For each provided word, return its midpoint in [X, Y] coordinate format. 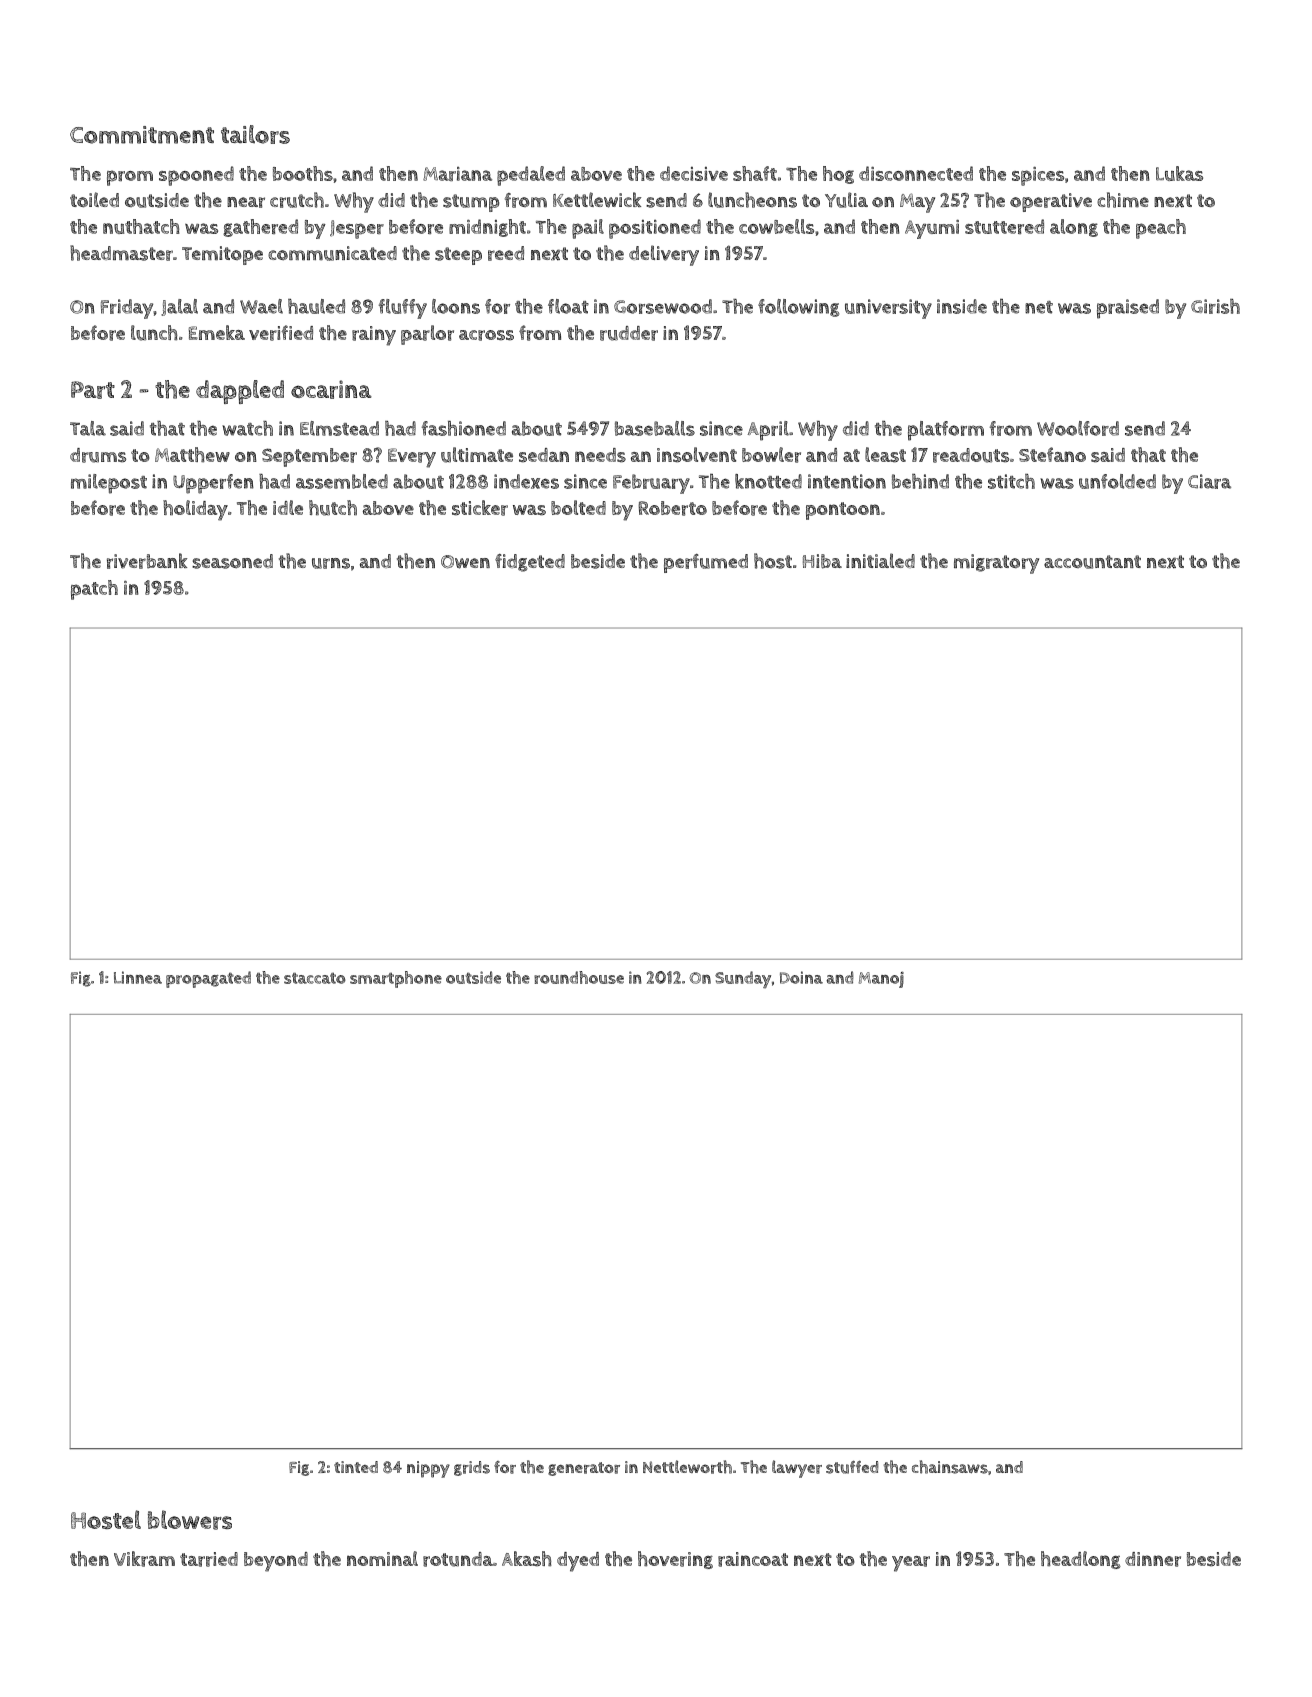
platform [946, 431]
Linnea [138, 977]
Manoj [881, 979]
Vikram [144, 1559]
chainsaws [950, 1467]
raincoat [753, 1559]
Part [93, 390]
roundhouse [579, 977]
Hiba [822, 561]
